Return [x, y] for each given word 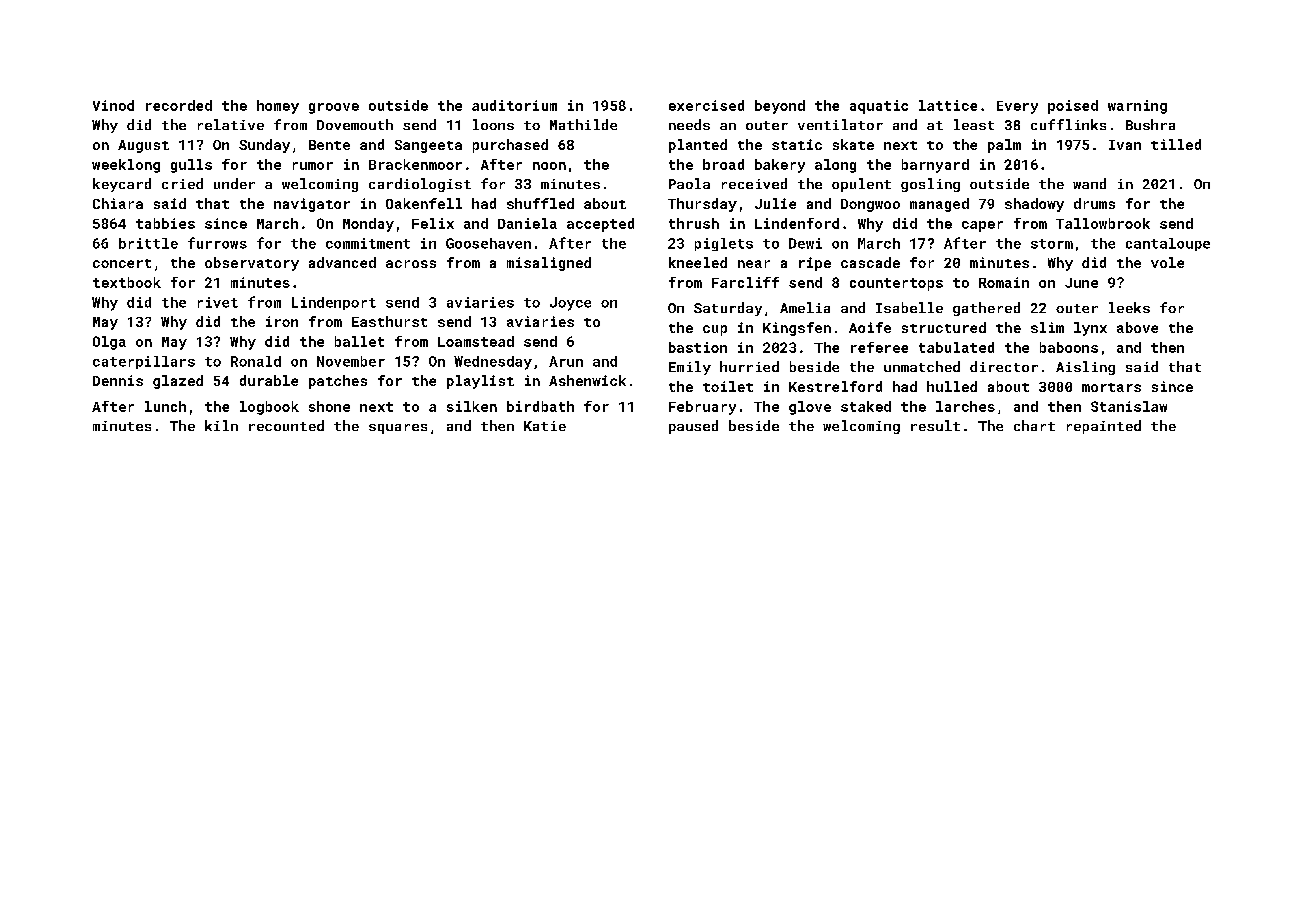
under [234, 183]
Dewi [805, 243]
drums [1094, 203]
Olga [109, 343]
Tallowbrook [1103, 223]
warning [1137, 107]
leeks [1129, 307]
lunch [165, 406]
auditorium [514, 105]
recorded [179, 105]
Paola [689, 183]
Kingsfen [797, 329]
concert [122, 263]
